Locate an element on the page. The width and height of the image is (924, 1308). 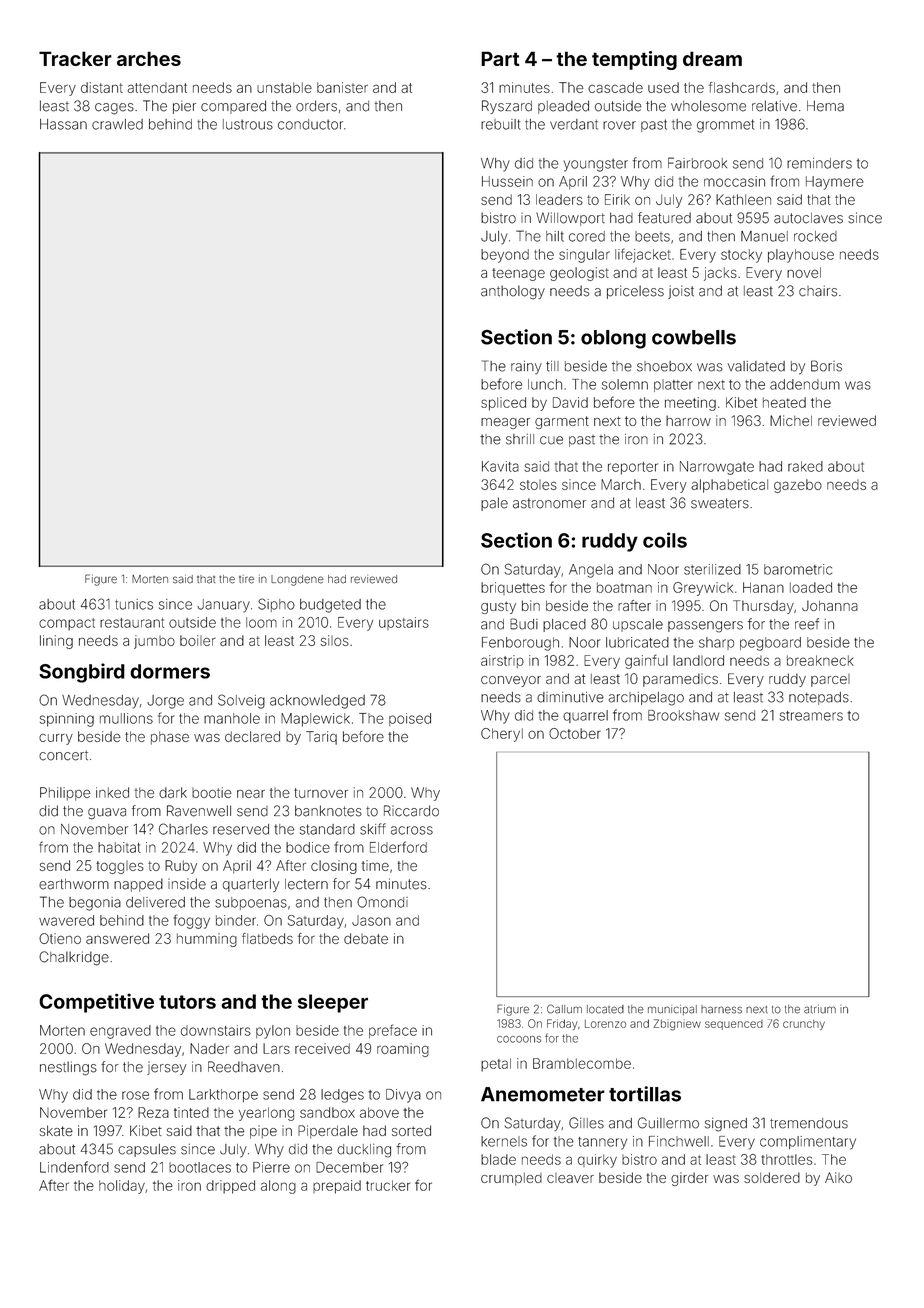
unstable is located at coordinates (284, 87).
